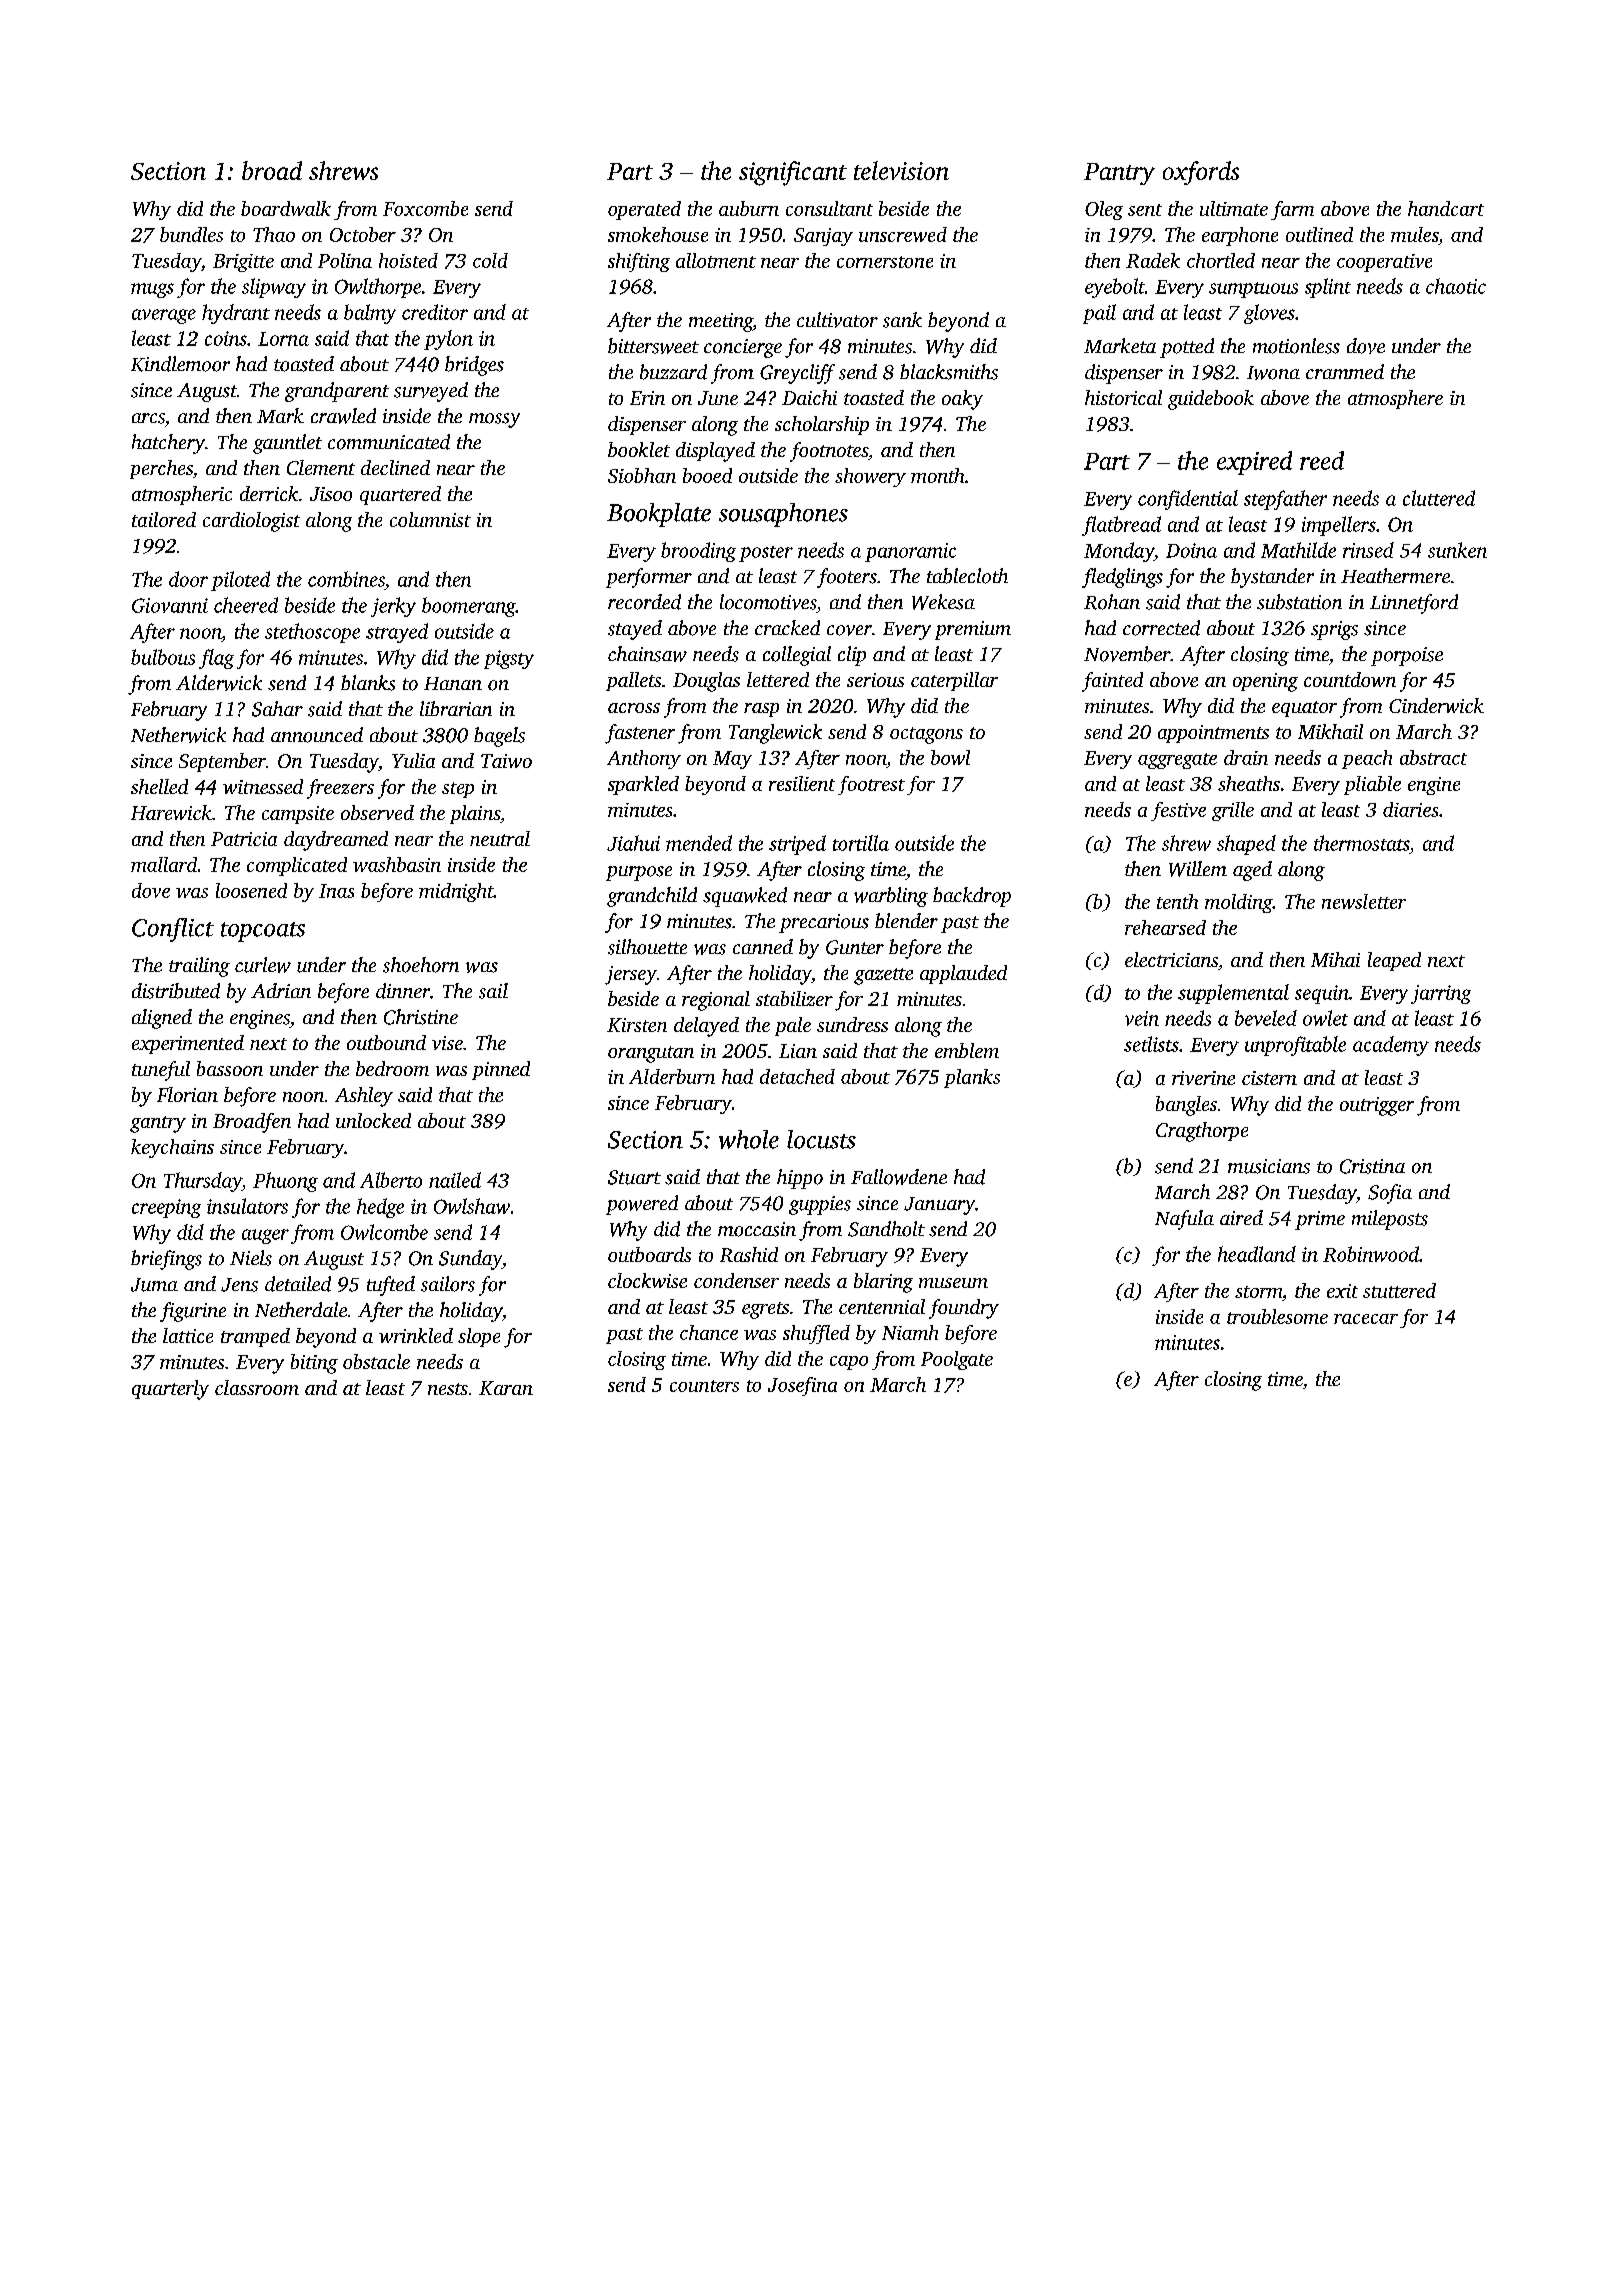 The image size is (1620, 2292). Describe the element at coordinates (962, 400) in the page. I see `oaky` at that location.
